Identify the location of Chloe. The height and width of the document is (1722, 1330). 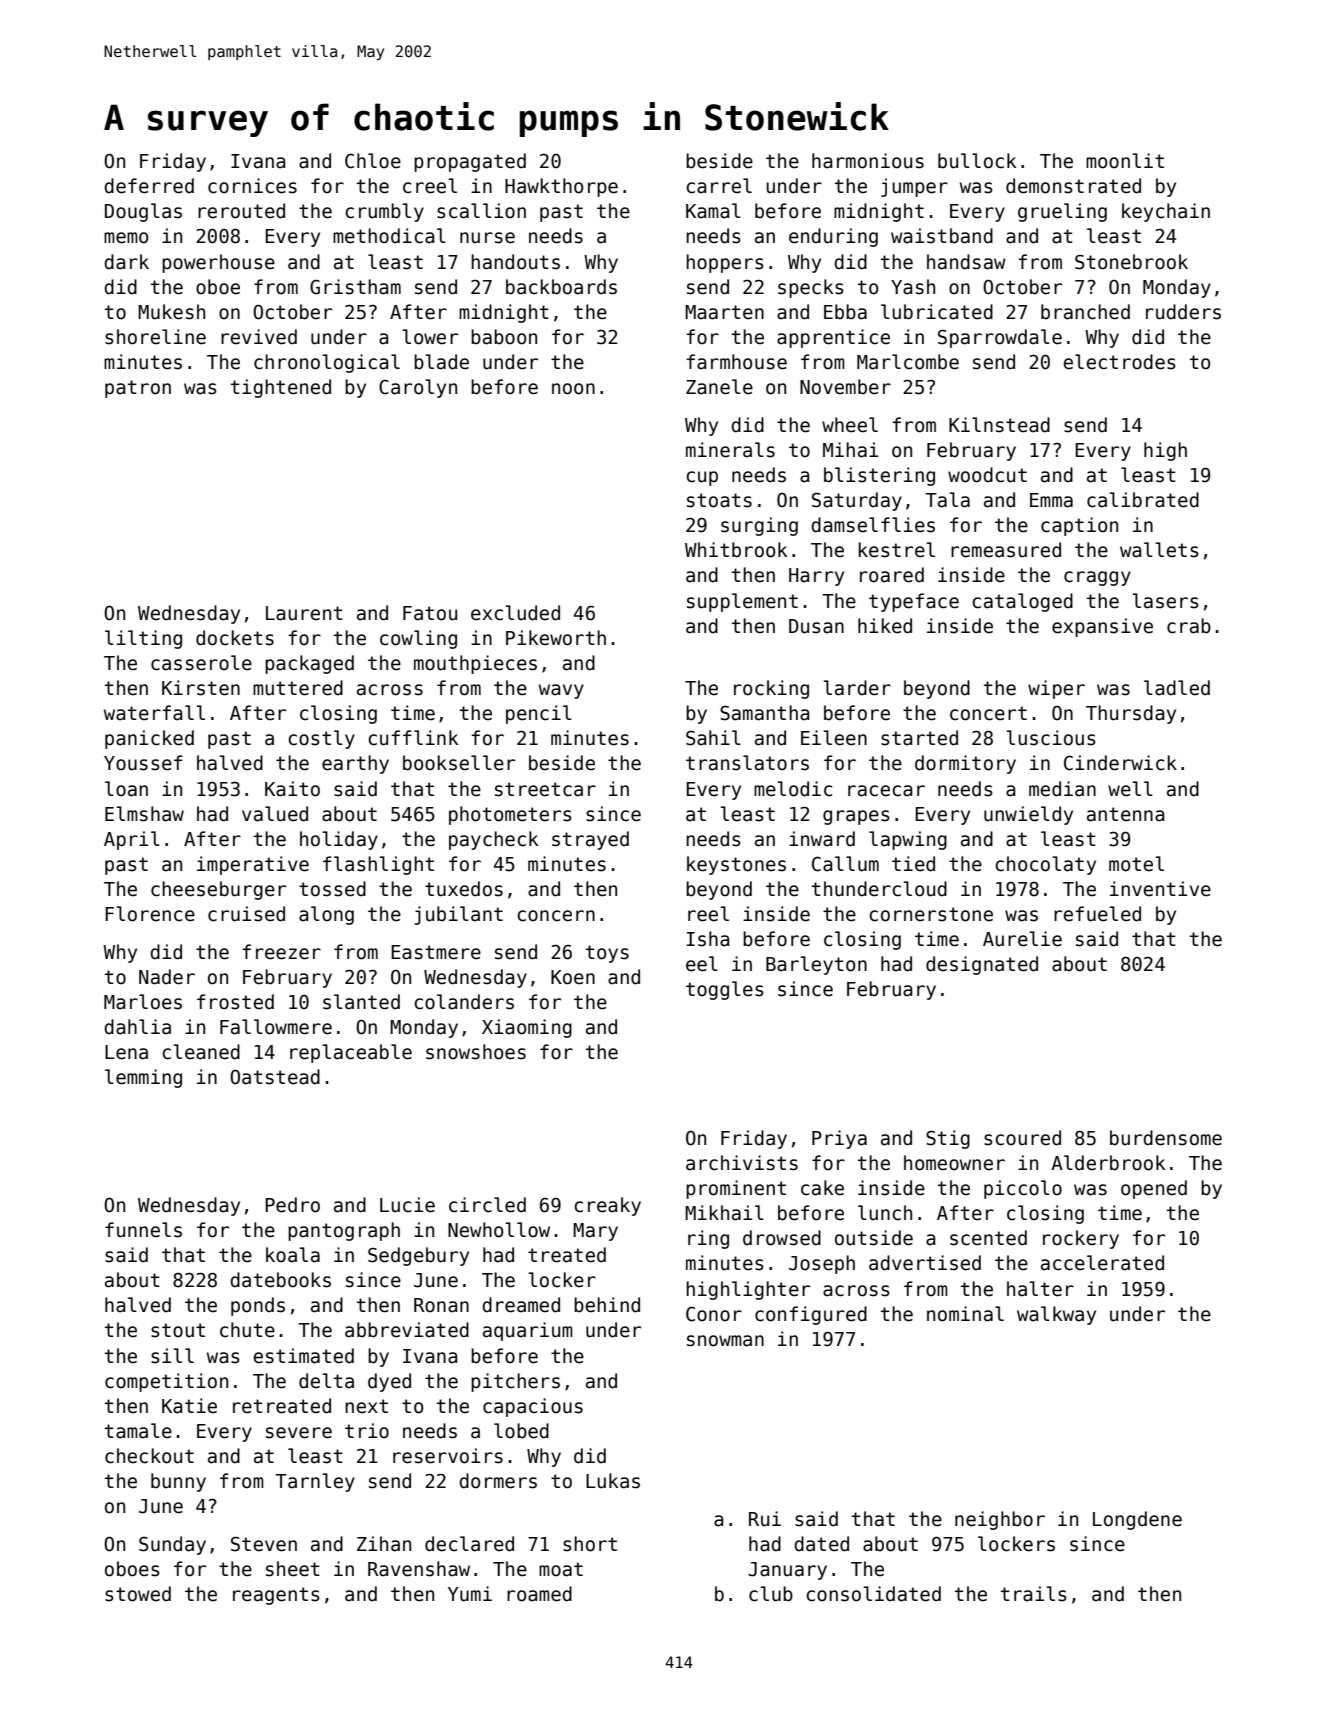
(373, 161).
